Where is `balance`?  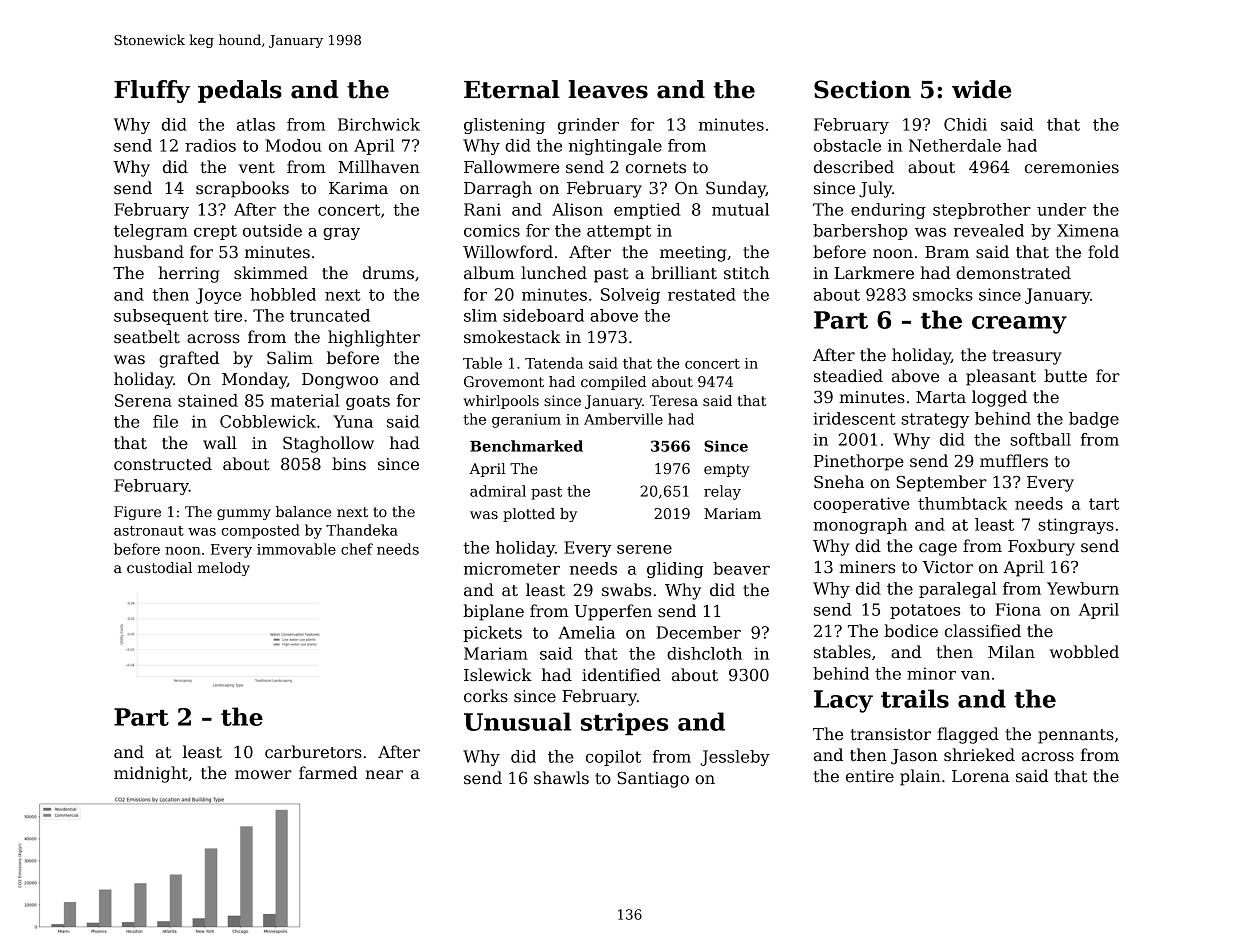
balance is located at coordinates (303, 511).
